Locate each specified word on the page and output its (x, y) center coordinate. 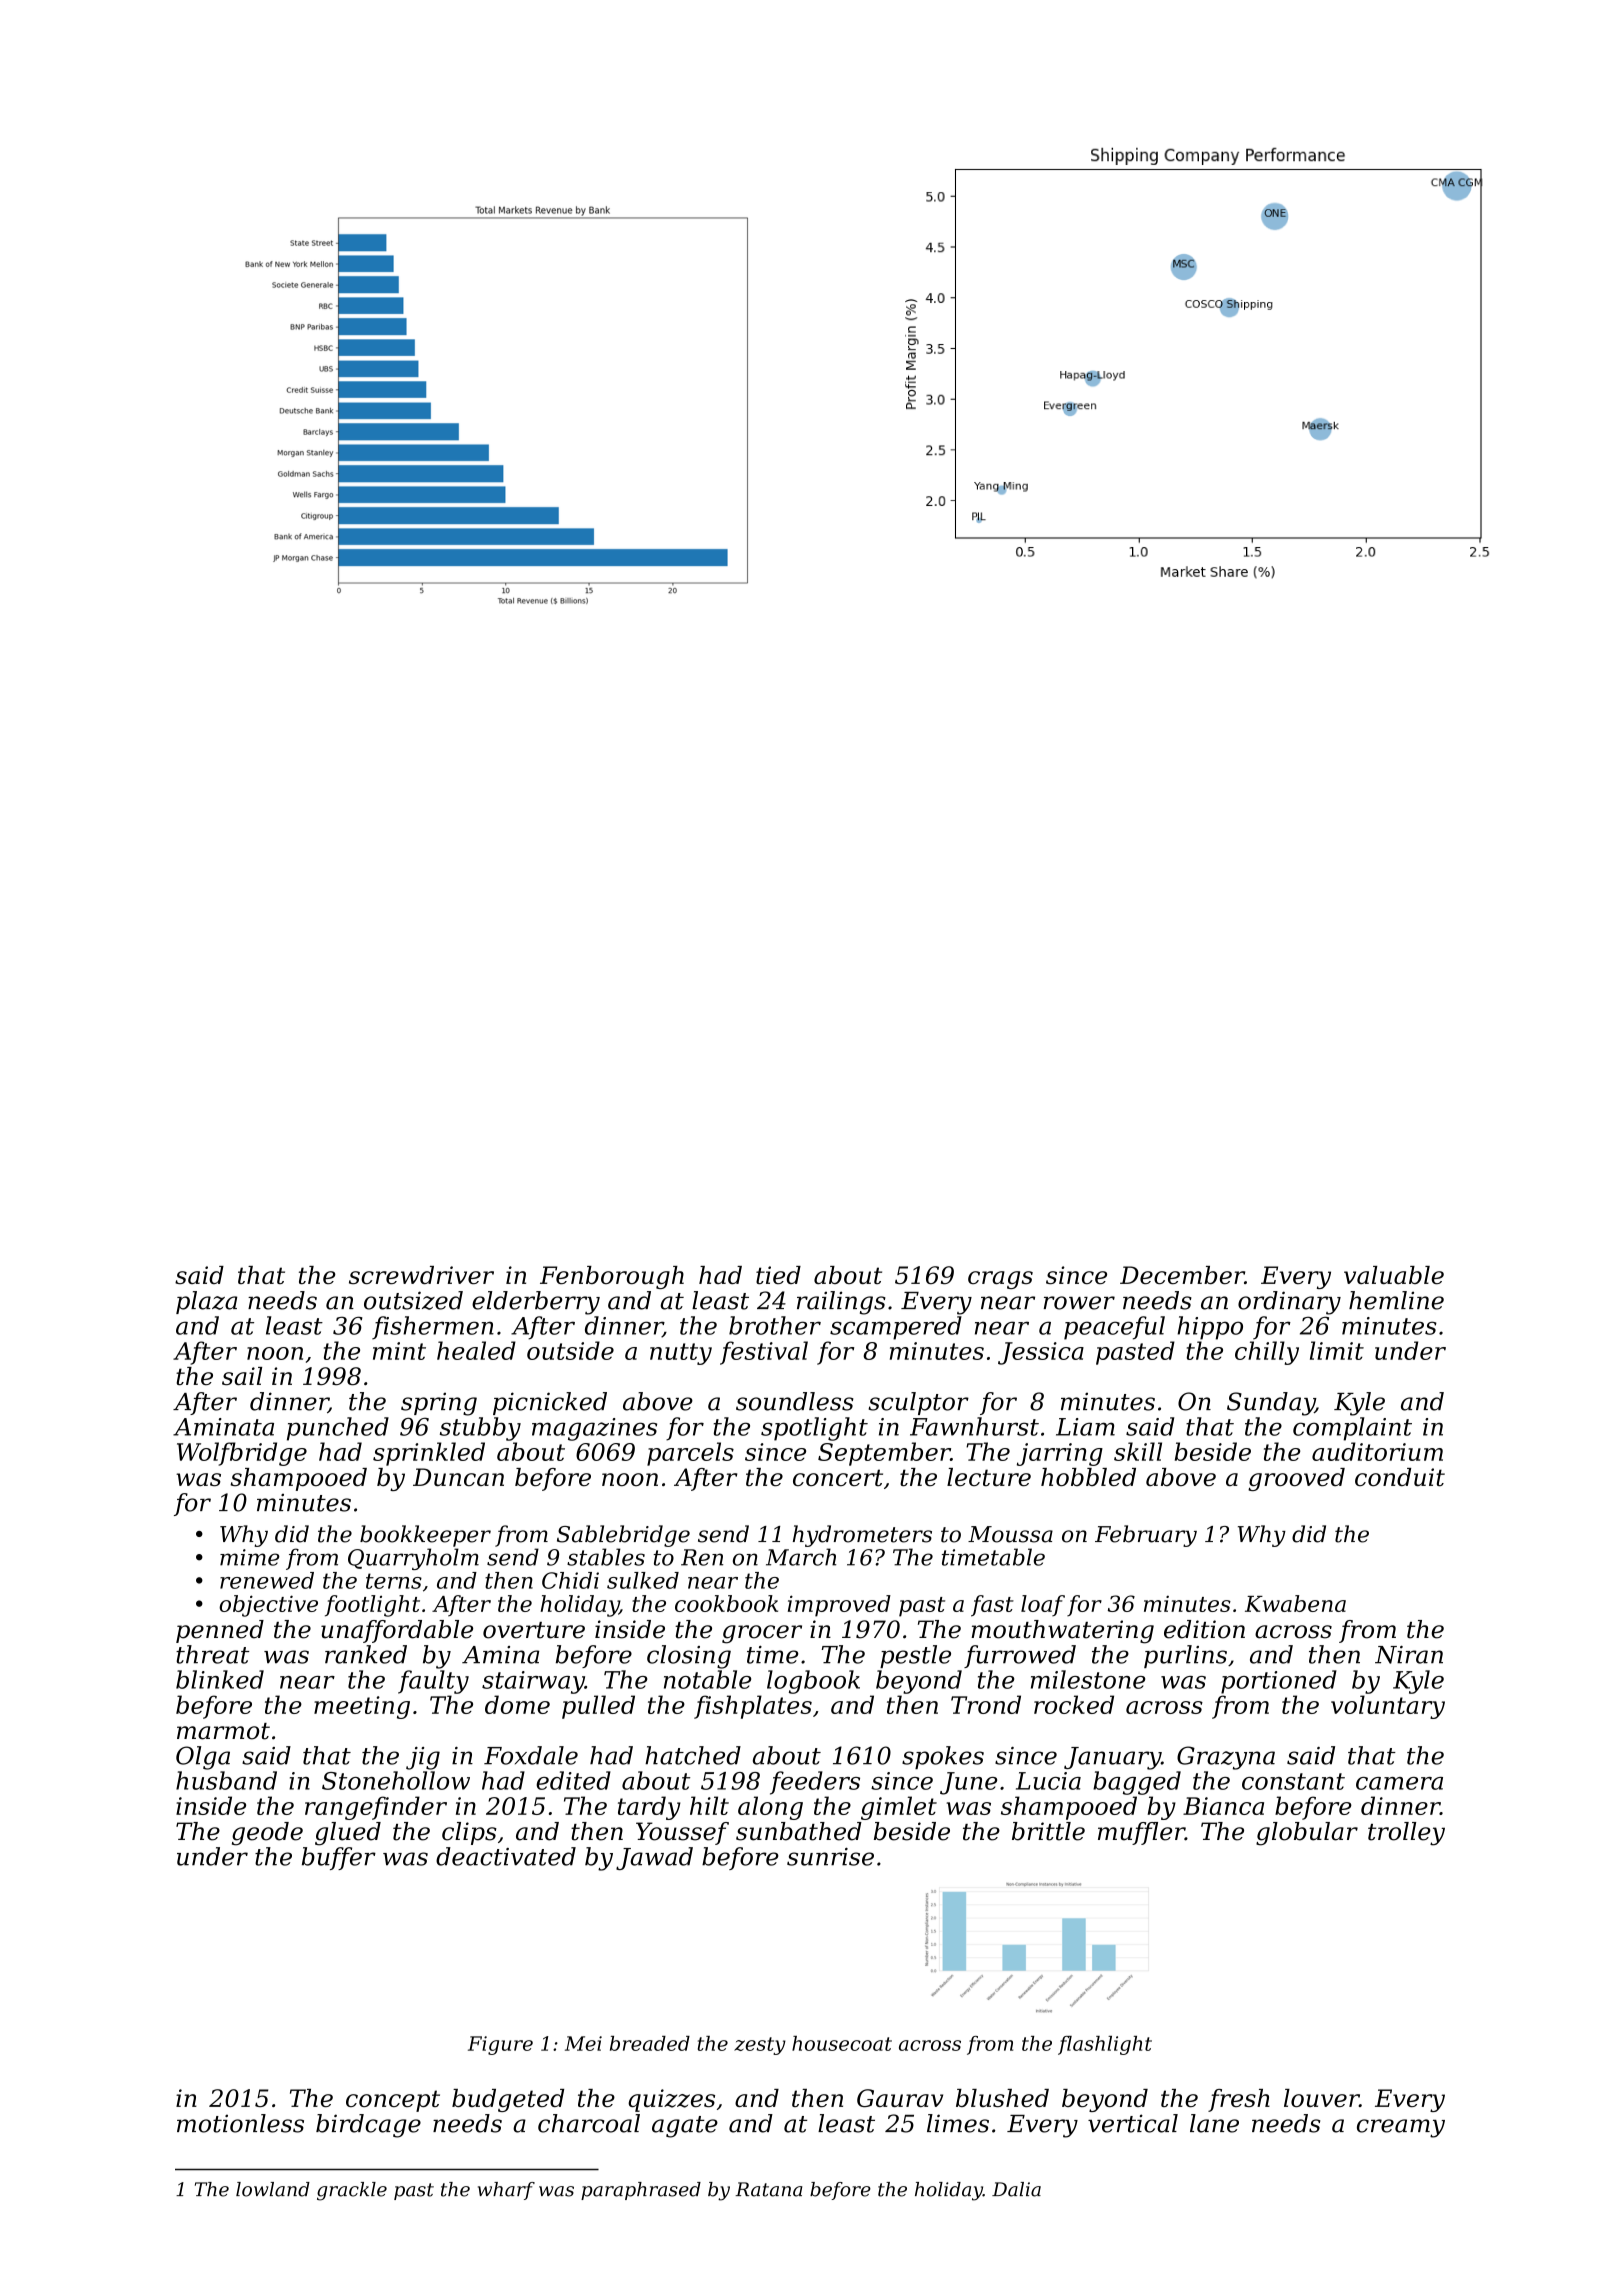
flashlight (1105, 2045)
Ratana (769, 2189)
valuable (1394, 1275)
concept (393, 2101)
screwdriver (421, 1275)
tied (778, 1275)
